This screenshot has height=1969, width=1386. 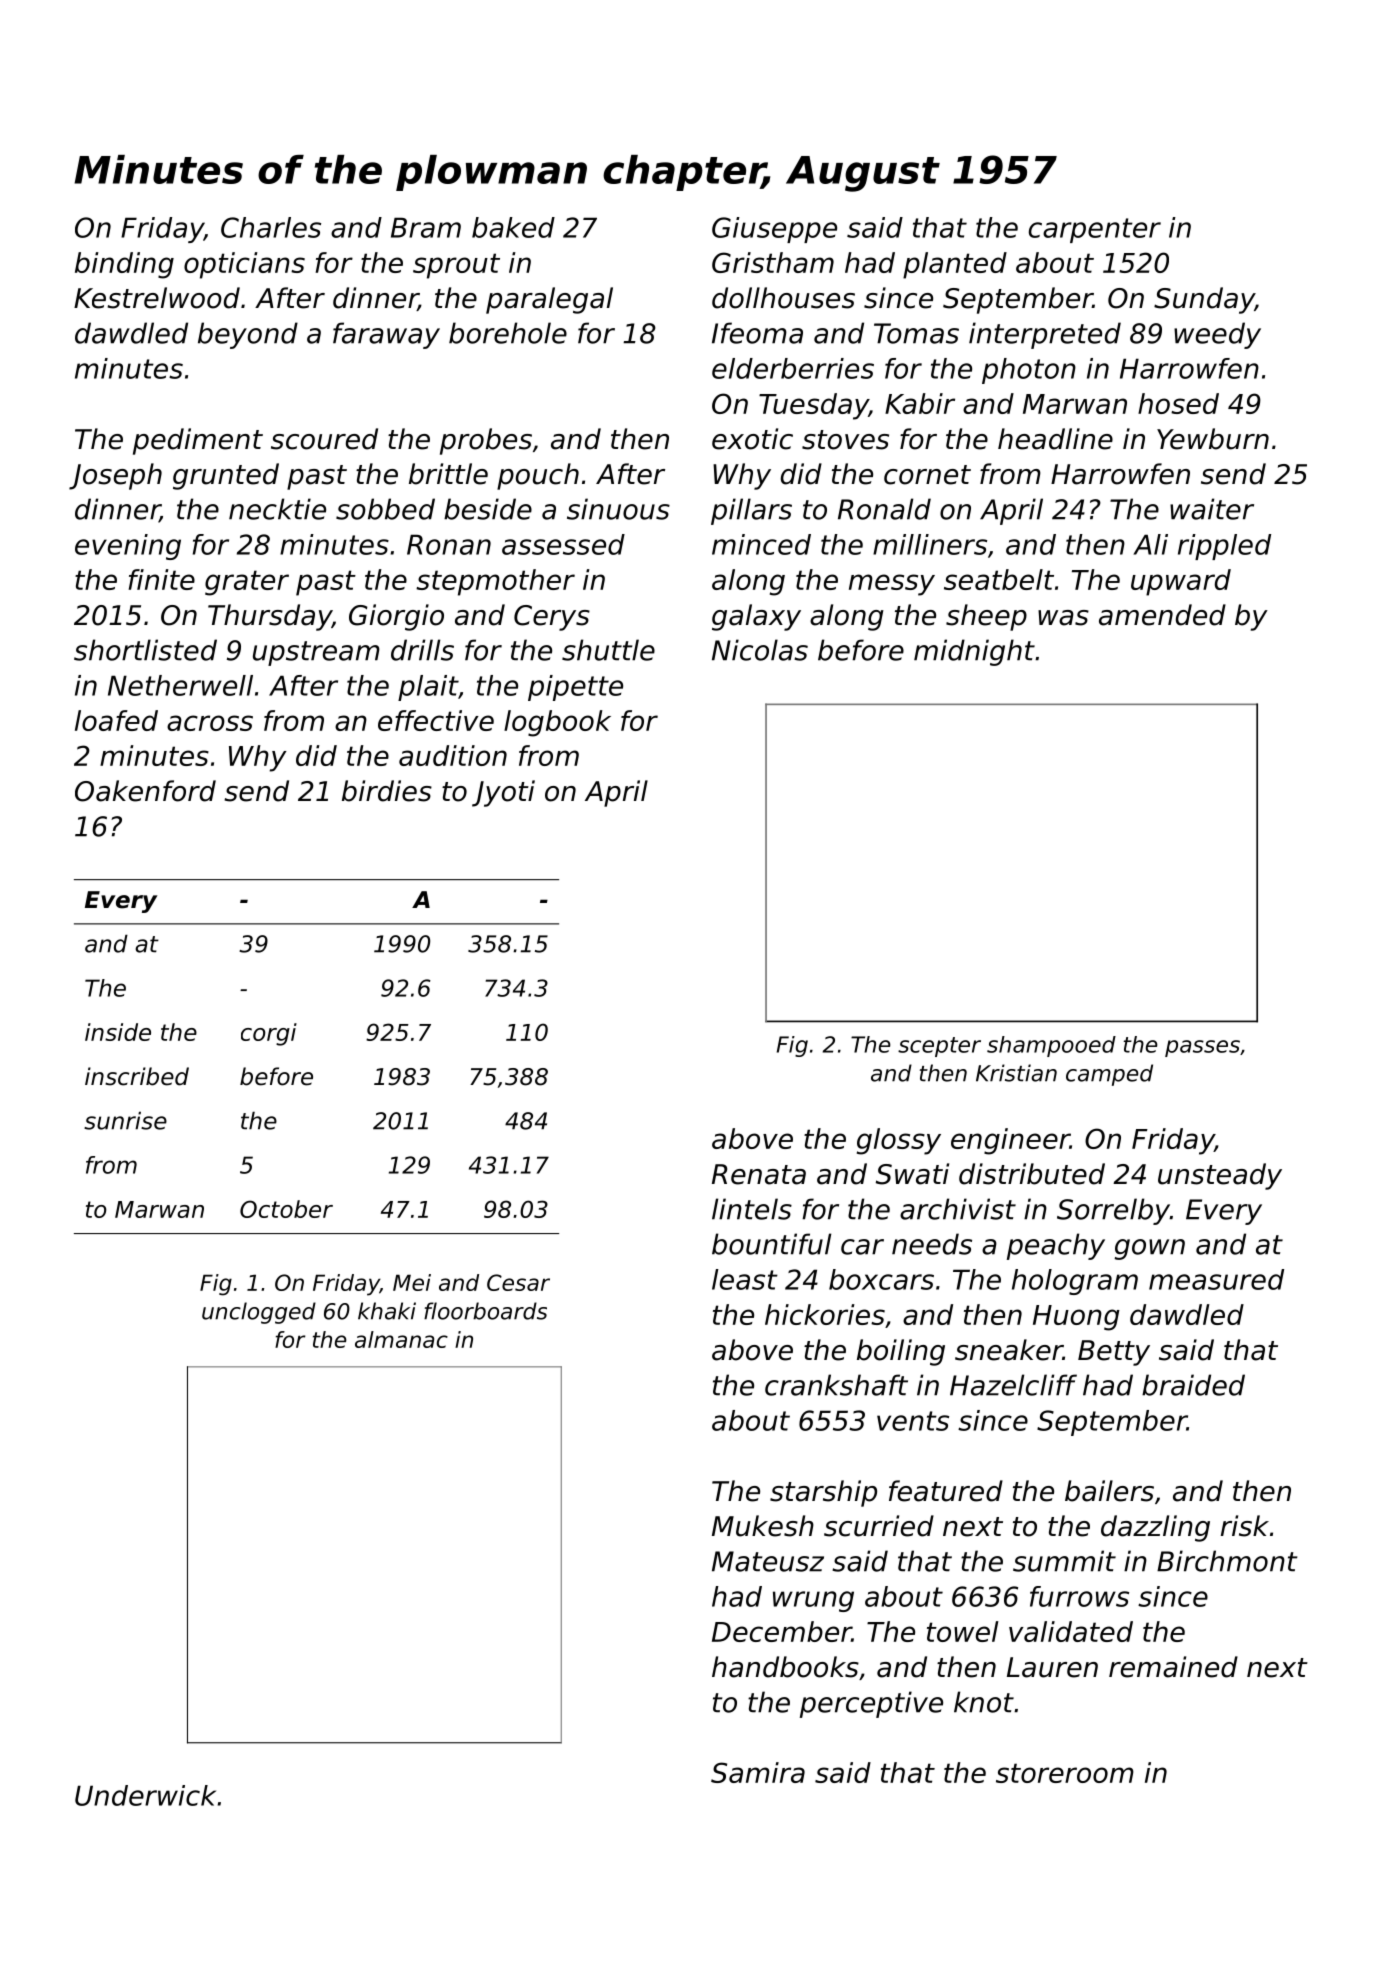 What do you see at coordinates (549, 300) in the screenshot?
I see `paralegal` at bounding box center [549, 300].
